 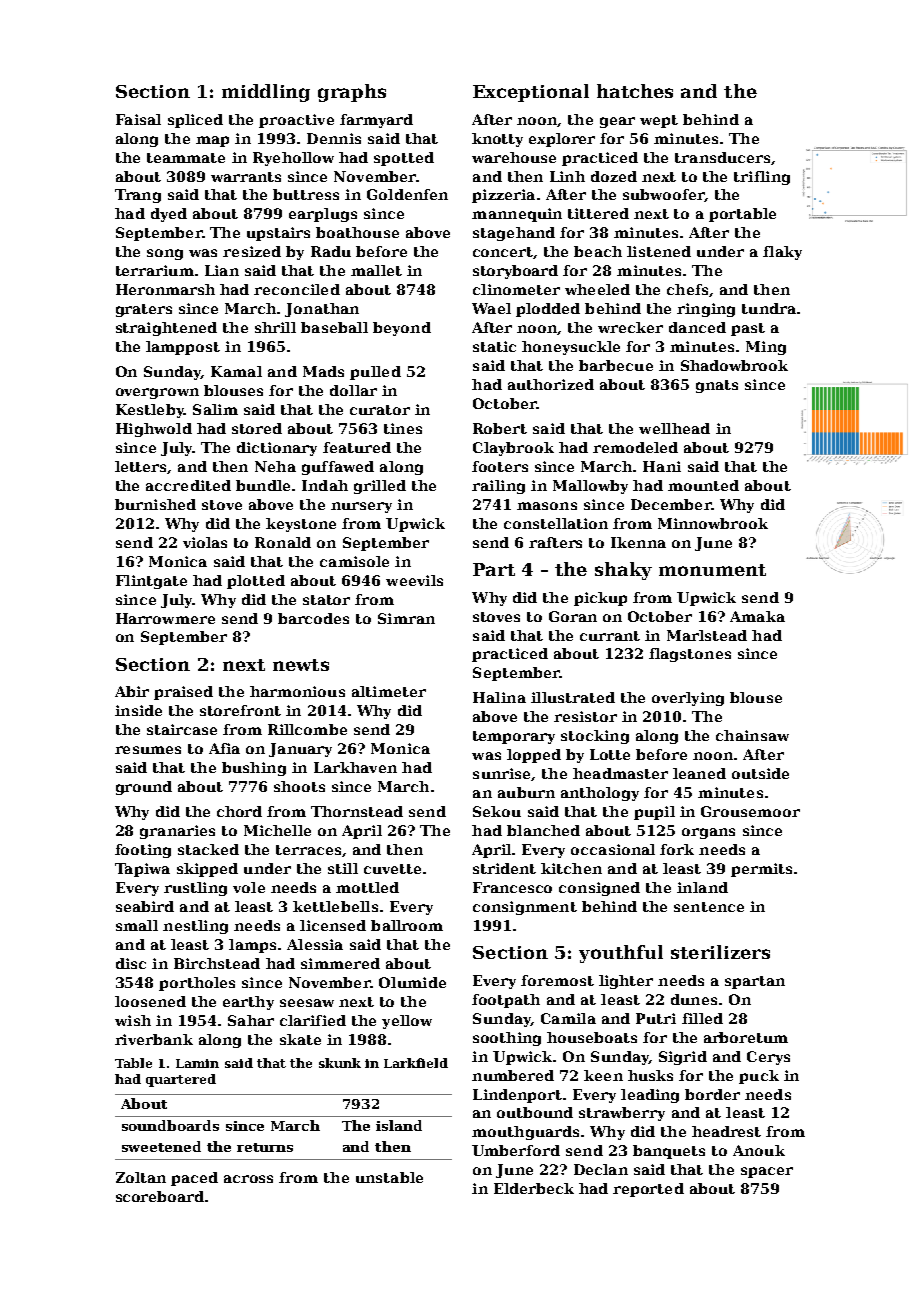 What do you see at coordinates (614, 176) in the document?
I see `dozed` at bounding box center [614, 176].
